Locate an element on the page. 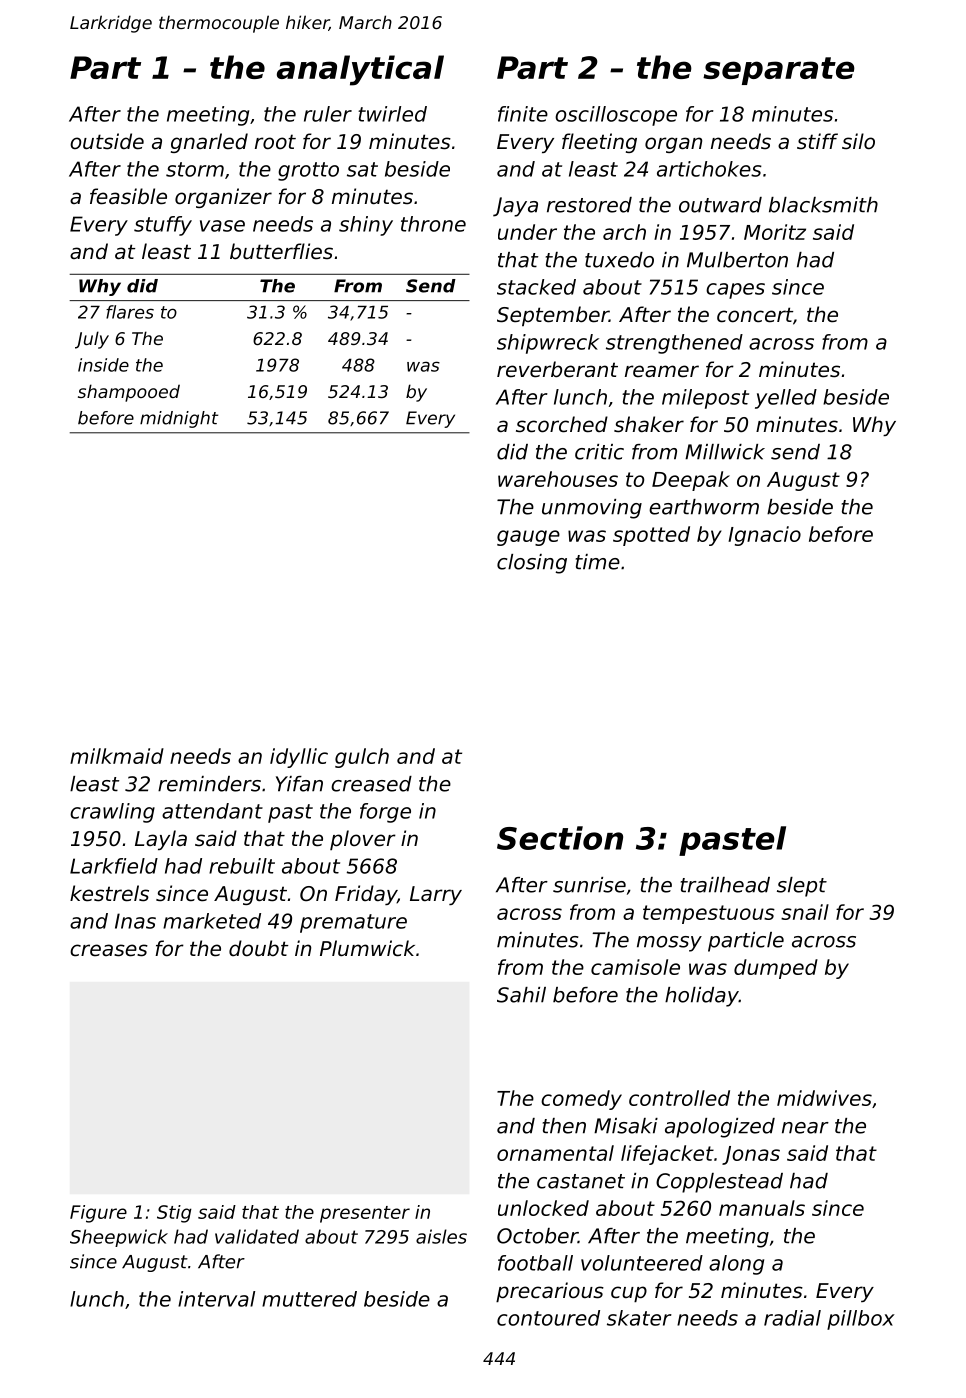 Image resolution: width=966 pixels, height=1398 pixels. interval is located at coordinates (216, 1299).
